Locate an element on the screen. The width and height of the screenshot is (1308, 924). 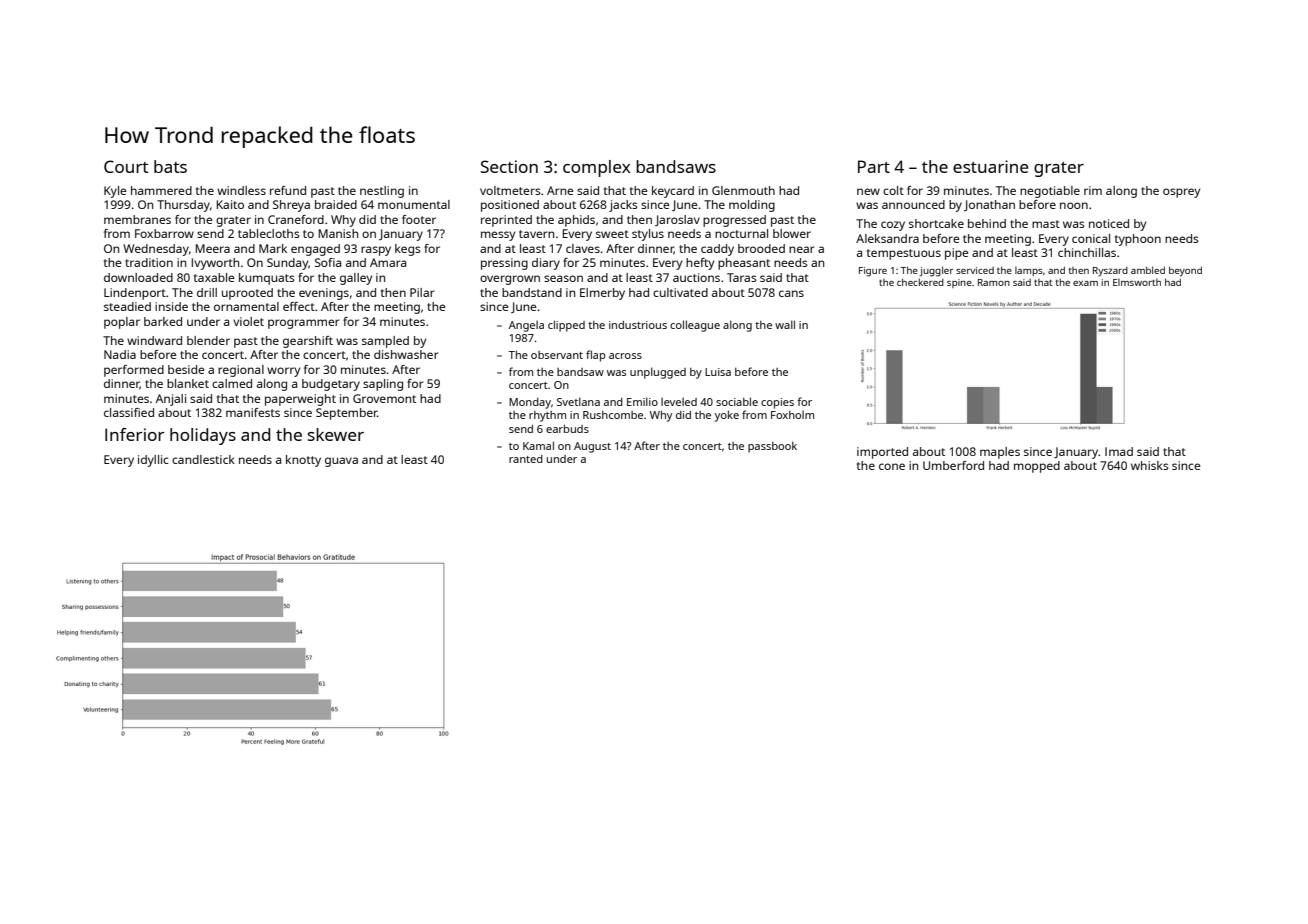
Svetlana is located at coordinates (578, 401).
